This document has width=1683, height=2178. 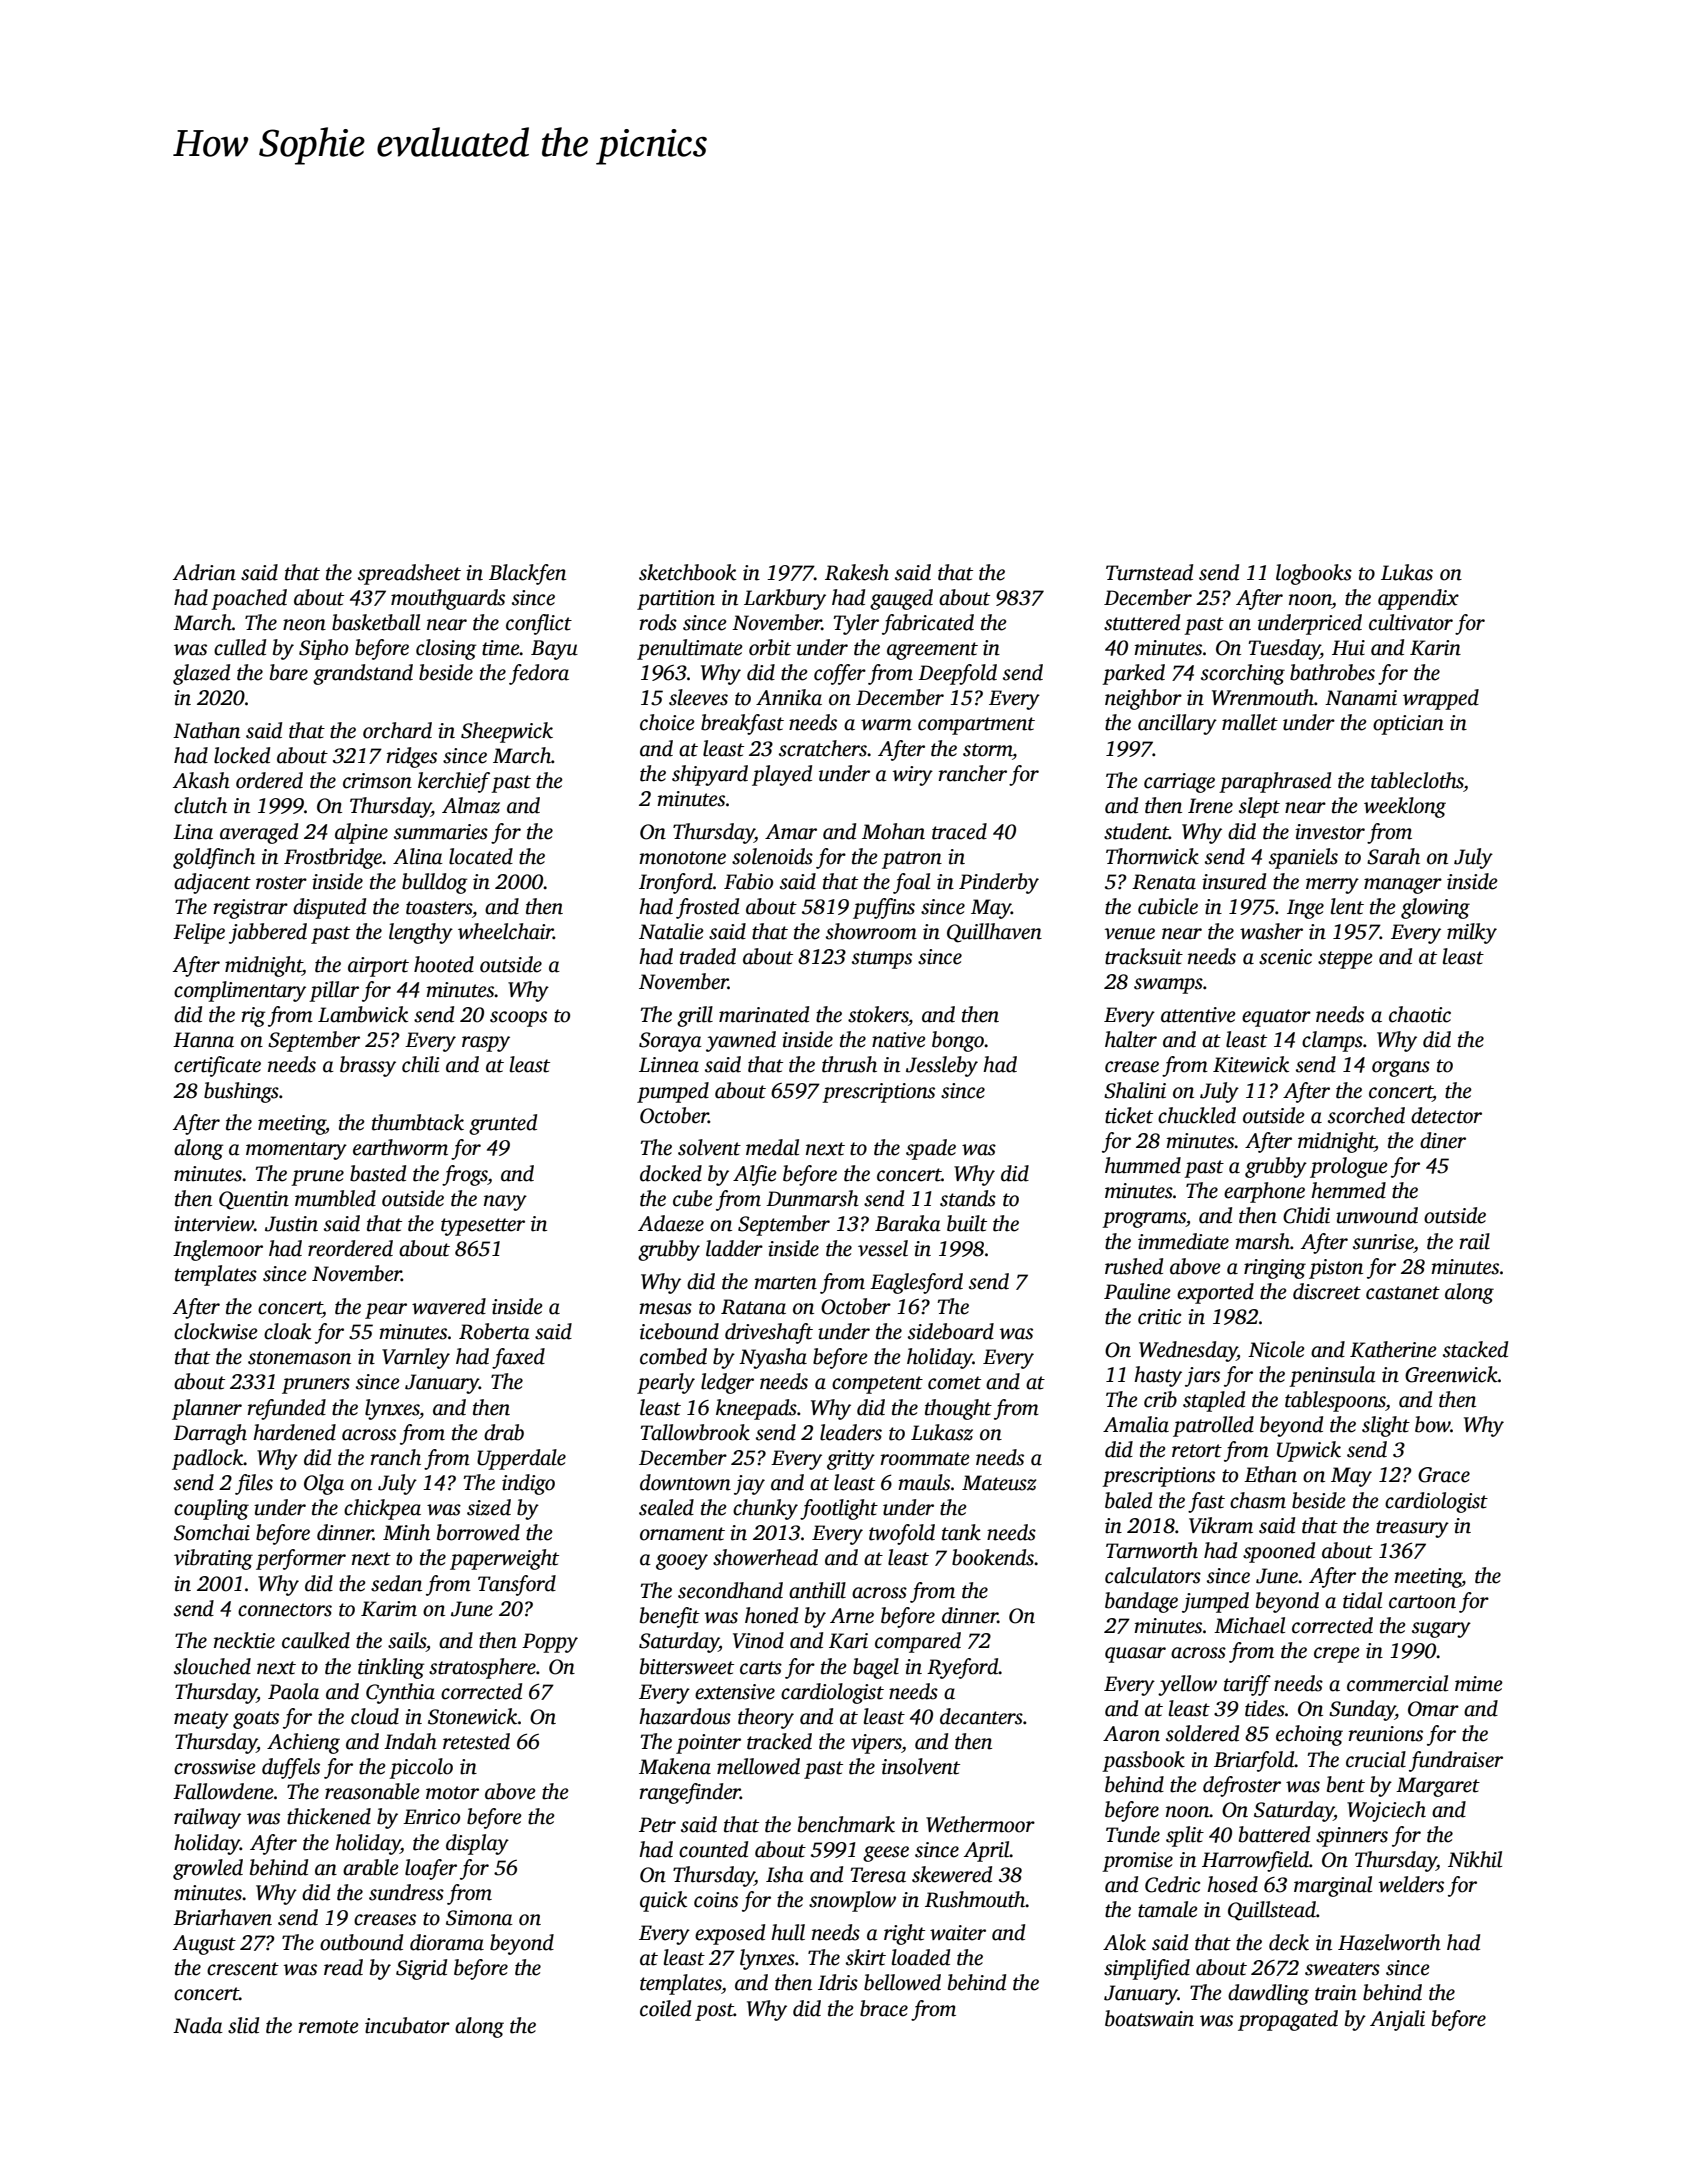 What do you see at coordinates (967, 1223) in the document?
I see `built` at bounding box center [967, 1223].
